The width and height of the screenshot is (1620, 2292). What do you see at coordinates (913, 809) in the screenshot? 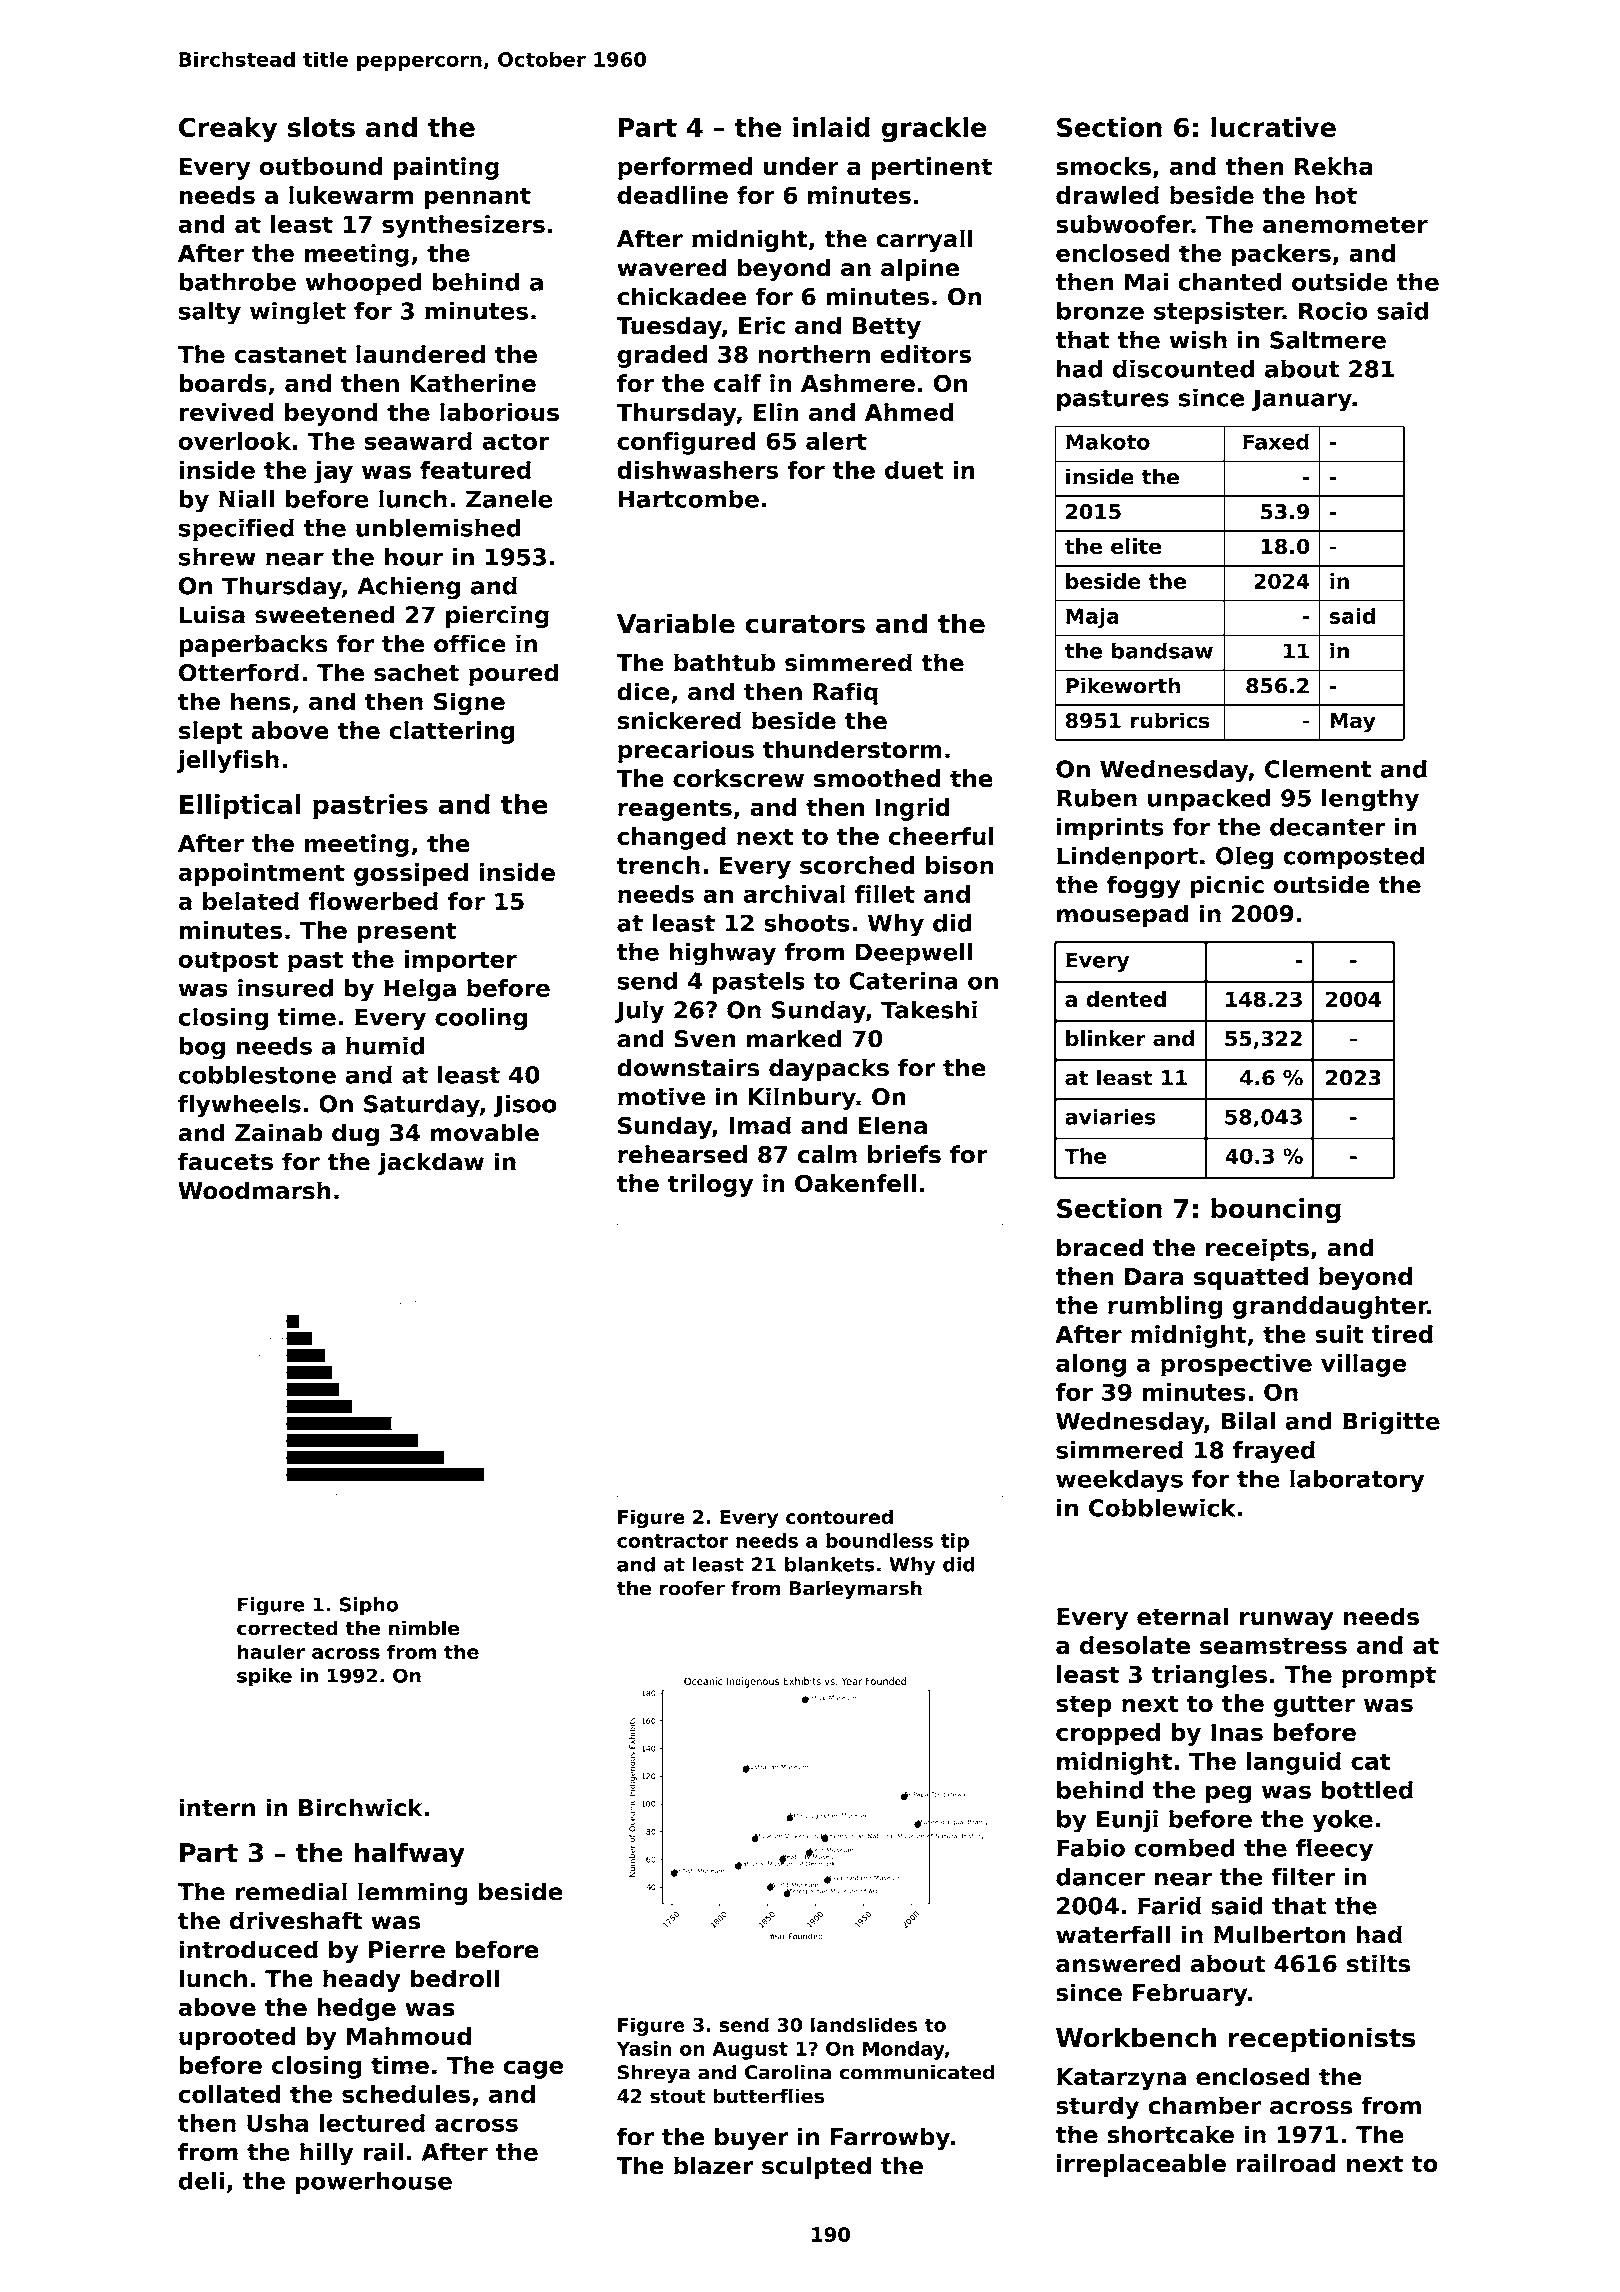
I see `Ingrid` at bounding box center [913, 809].
